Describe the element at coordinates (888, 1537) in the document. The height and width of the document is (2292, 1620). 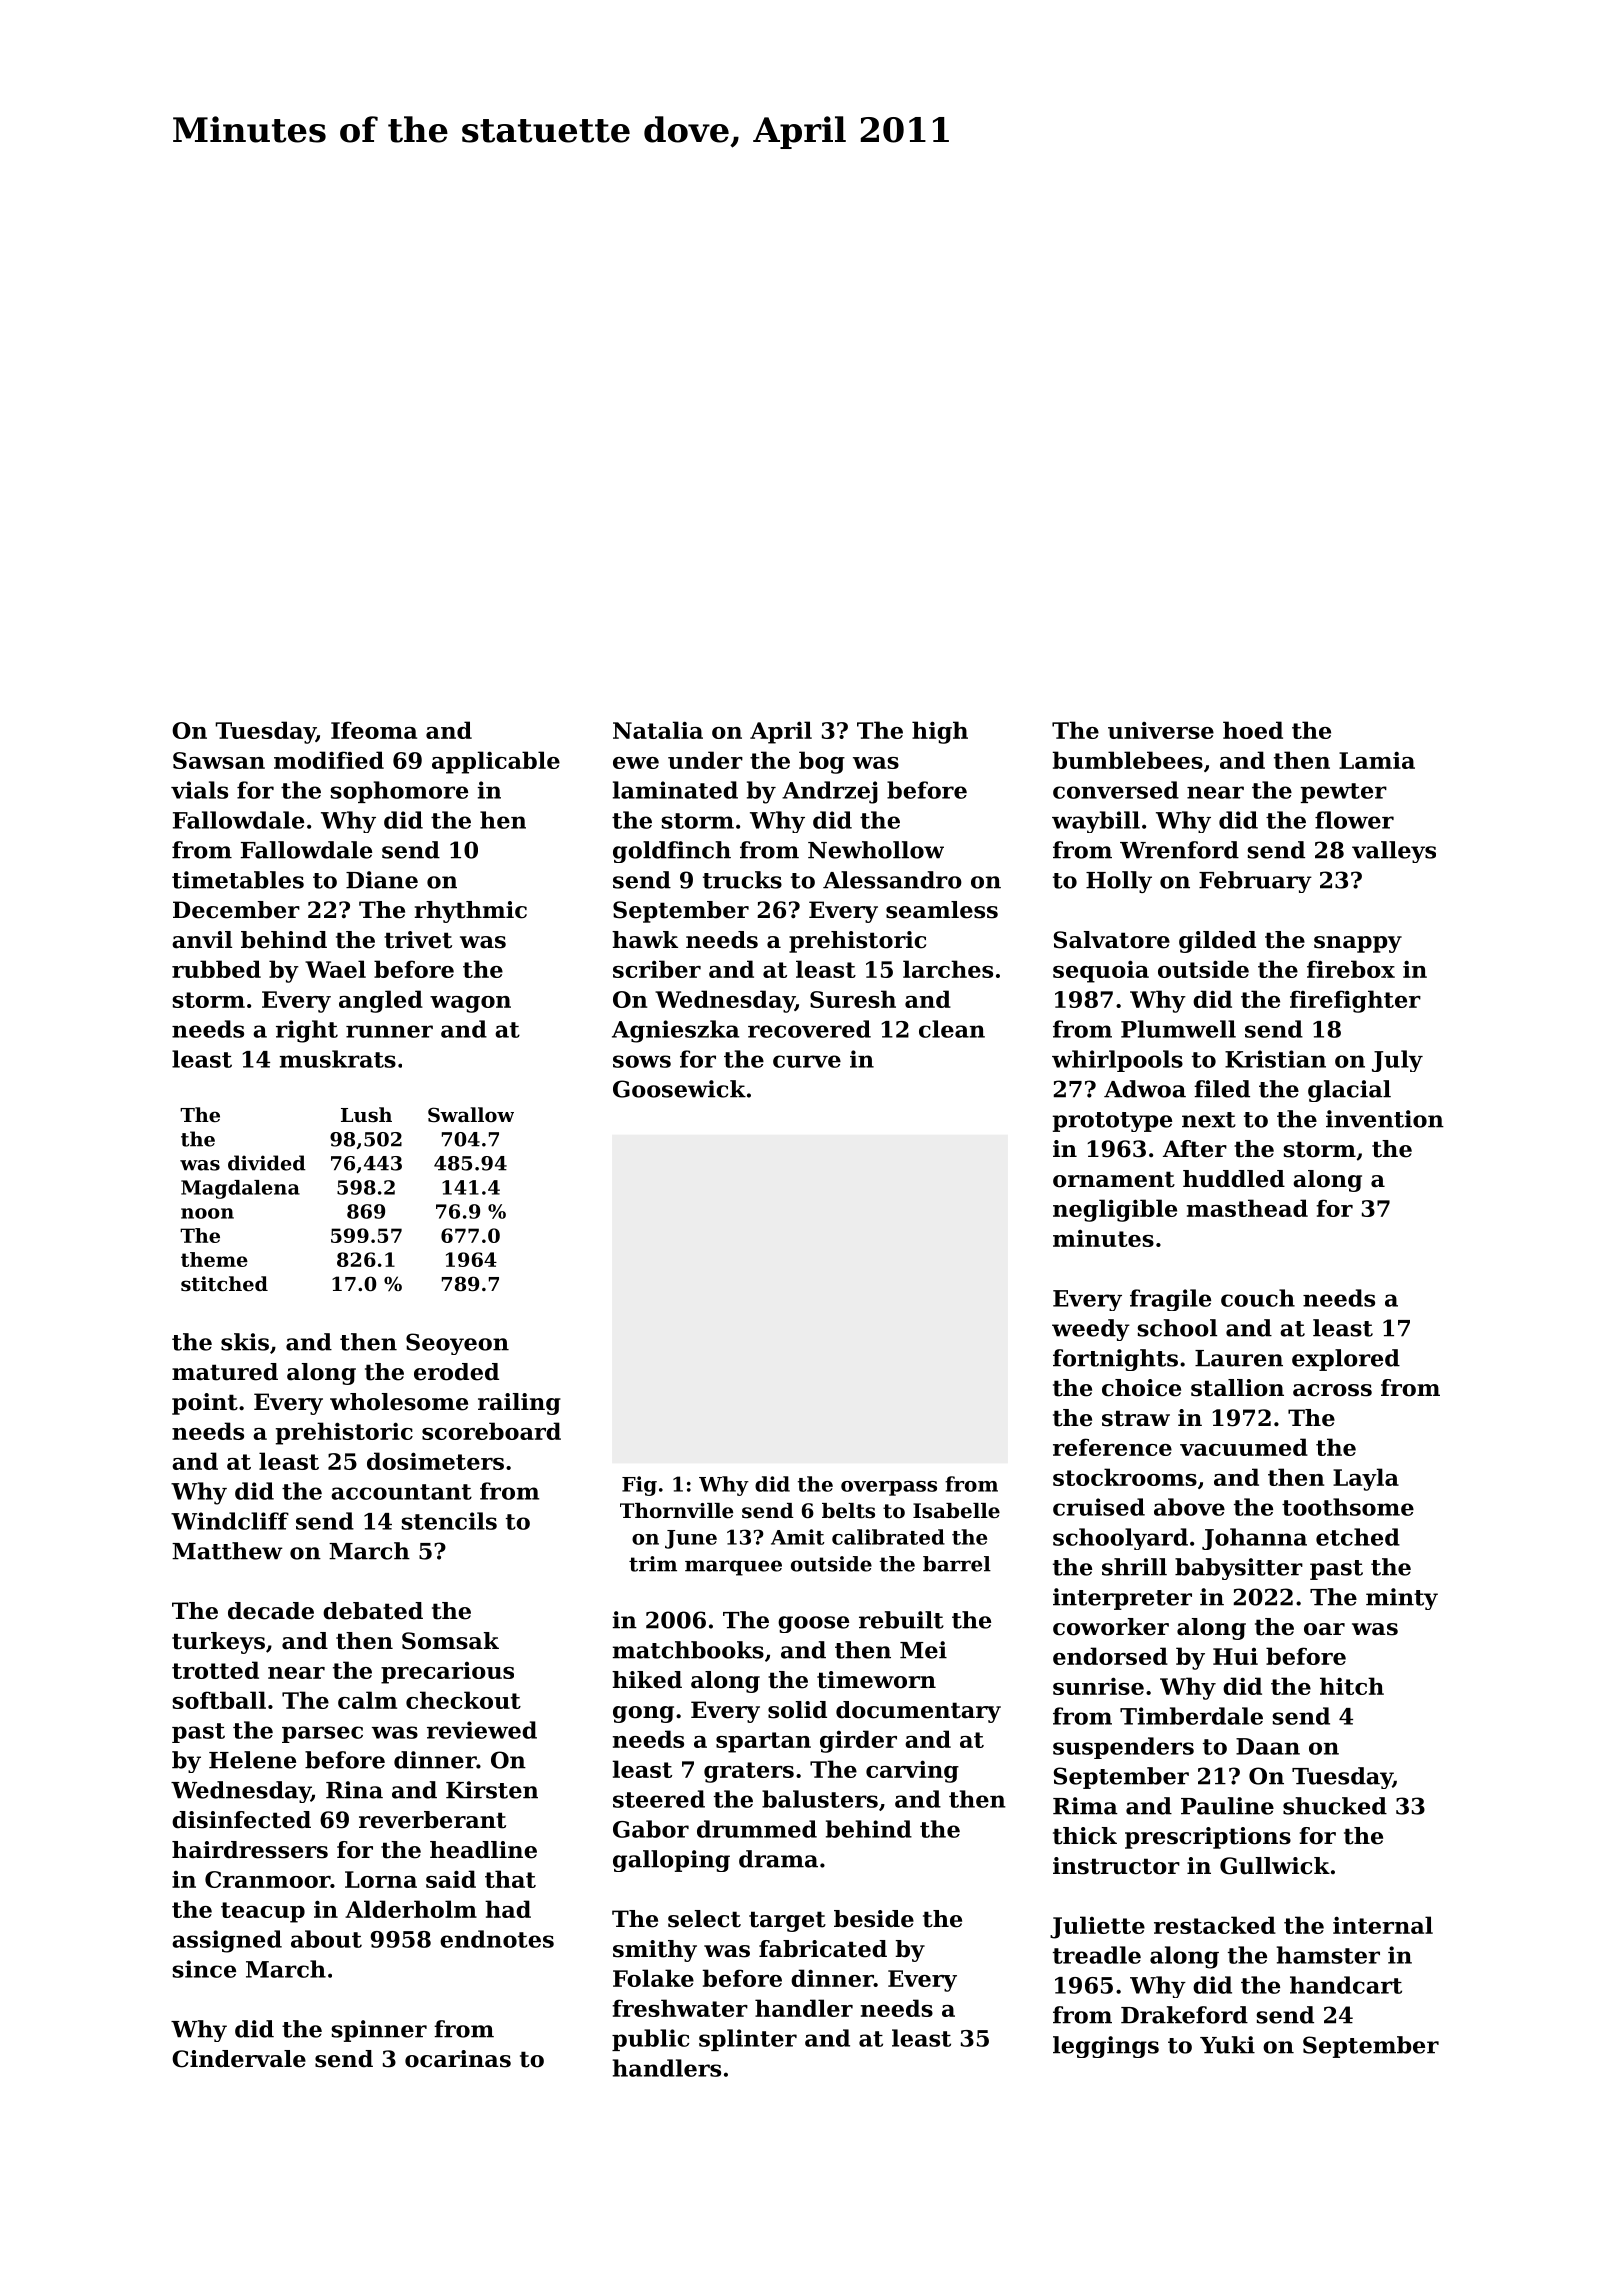
I see `calibrated` at that location.
